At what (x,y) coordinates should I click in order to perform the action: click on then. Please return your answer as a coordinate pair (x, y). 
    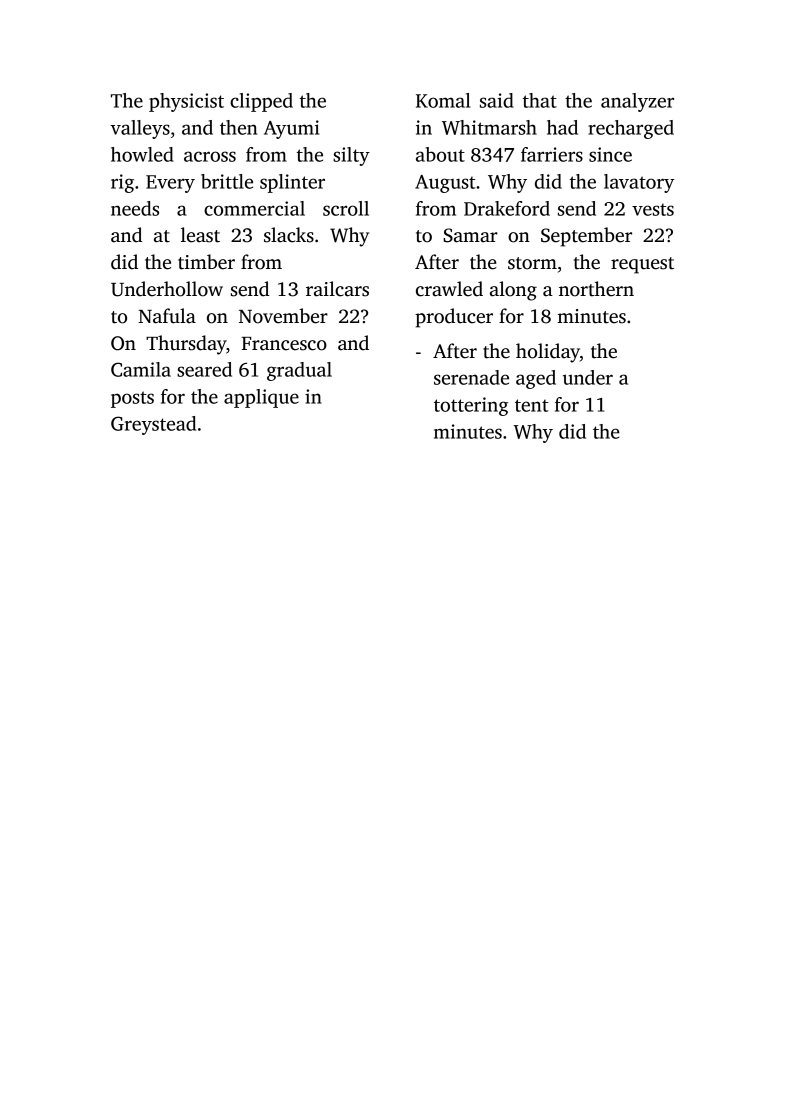
    Looking at the image, I should click on (238, 127).
